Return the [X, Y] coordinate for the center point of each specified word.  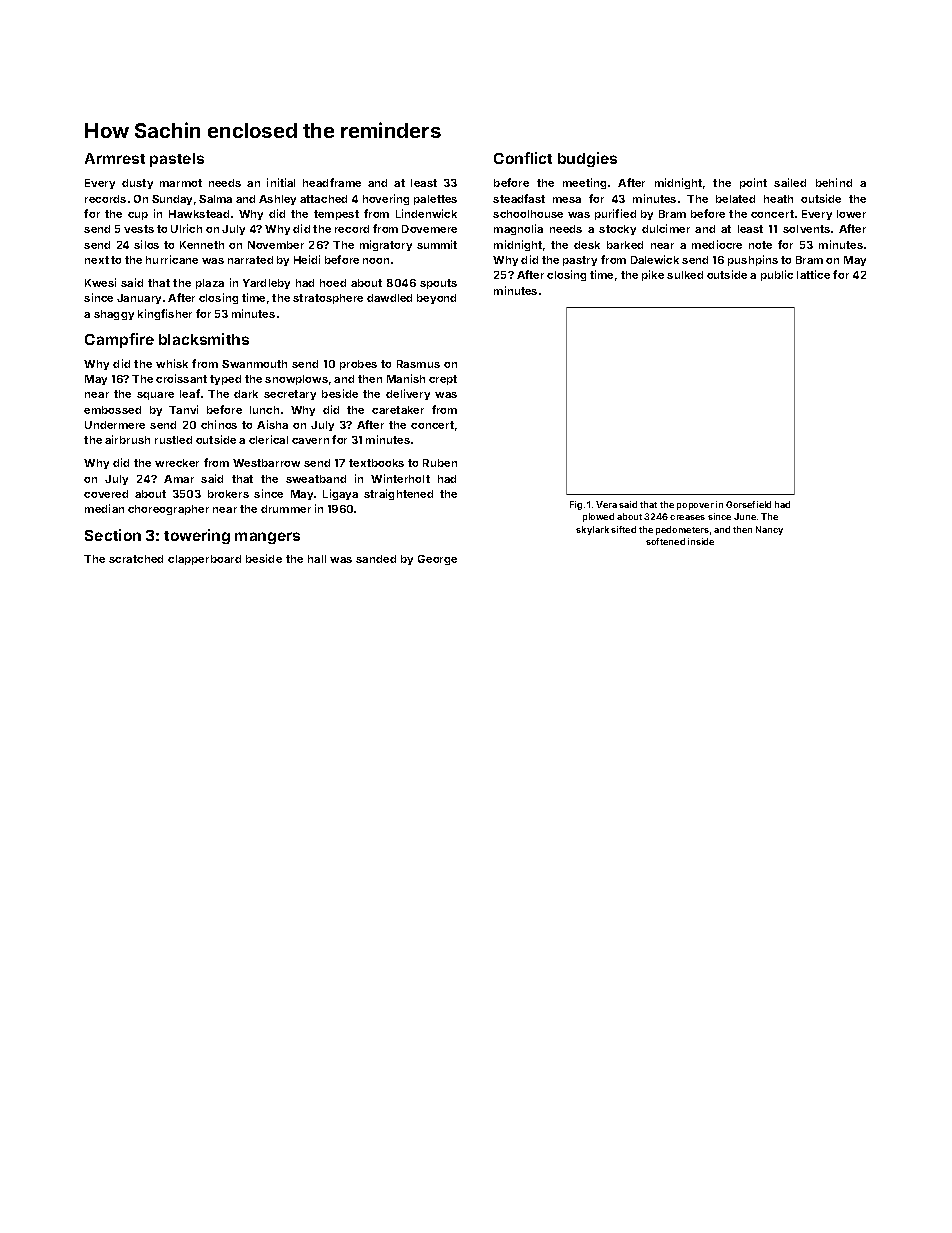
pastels [177, 160]
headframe [332, 182]
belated [735, 199]
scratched [136, 559]
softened [665, 541]
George [437, 560]
